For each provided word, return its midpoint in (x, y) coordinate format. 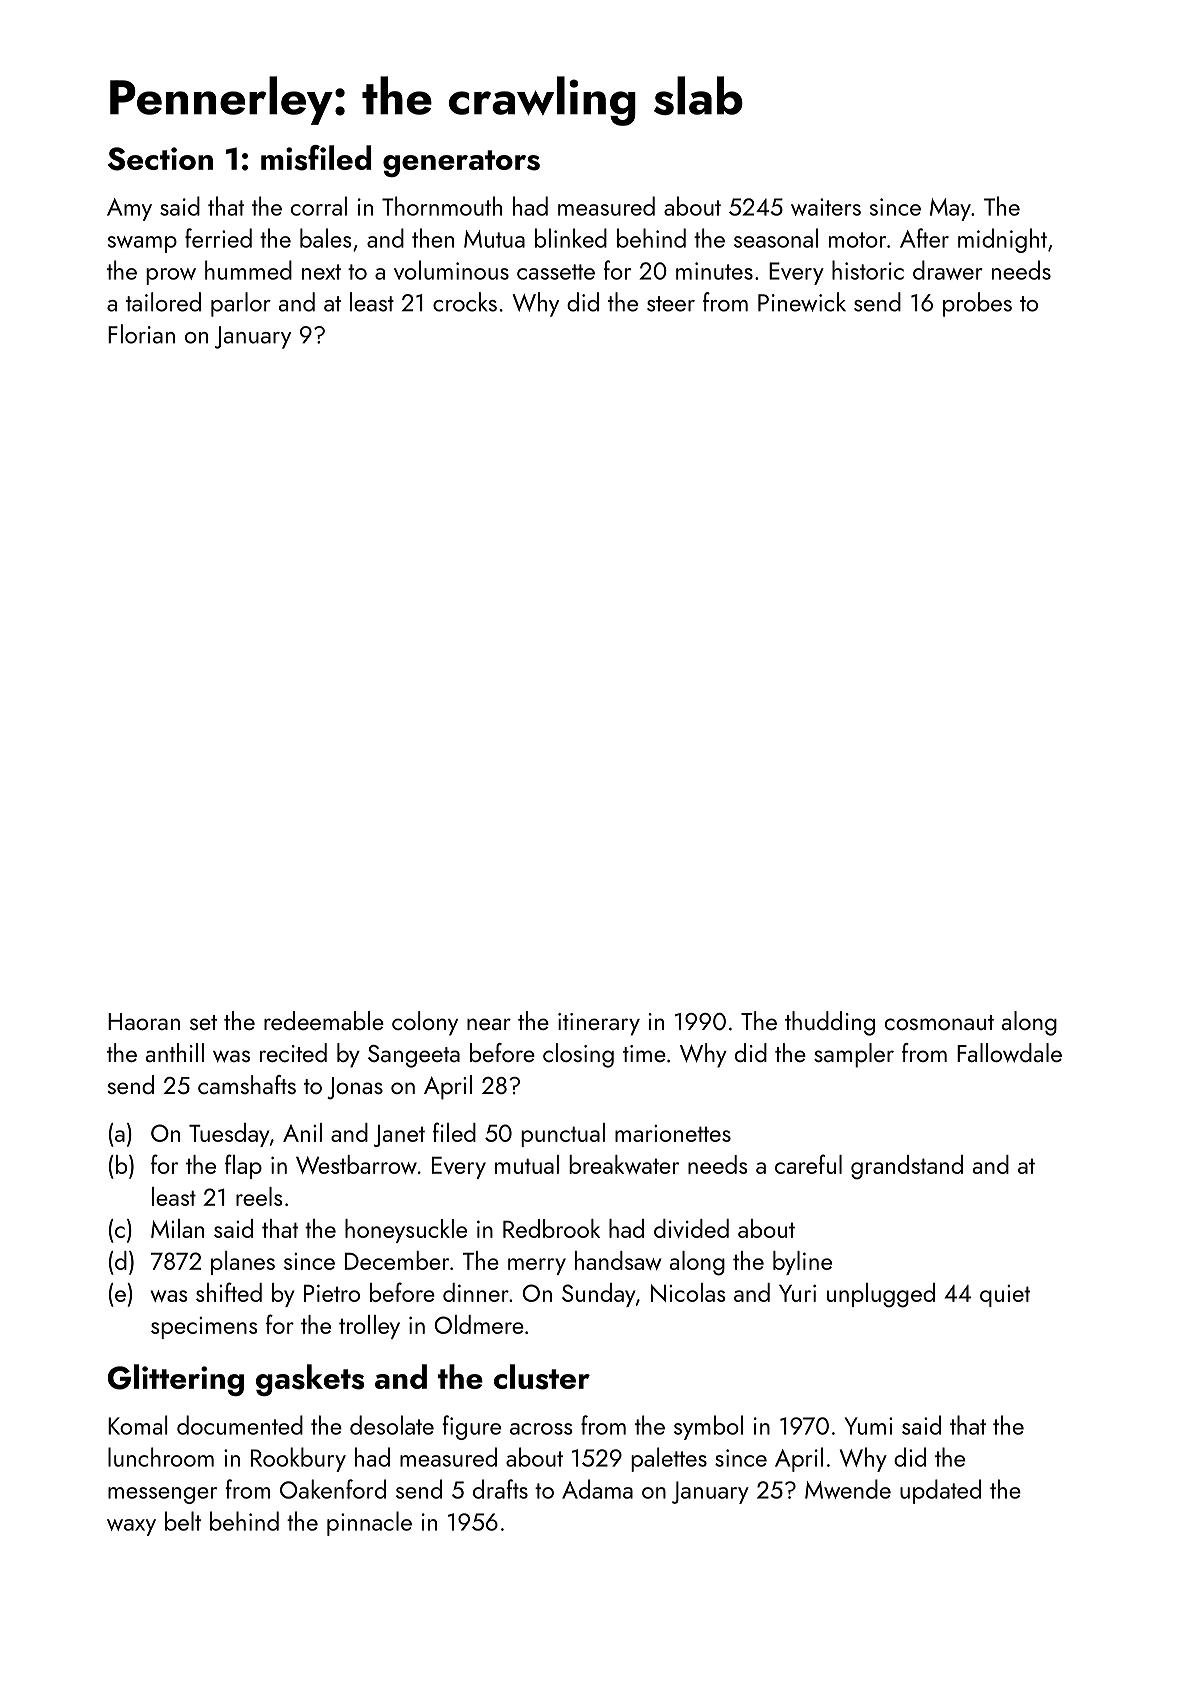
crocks (465, 302)
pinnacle (369, 1523)
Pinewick (802, 302)
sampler (854, 1055)
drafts (500, 1489)
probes (977, 304)
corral (319, 206)
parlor (241, 304)
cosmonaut (939, 1022)
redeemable (324, 1020)
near (489, 1024)
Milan (177, 1228)
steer (671, 304)
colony (425, 1023)
